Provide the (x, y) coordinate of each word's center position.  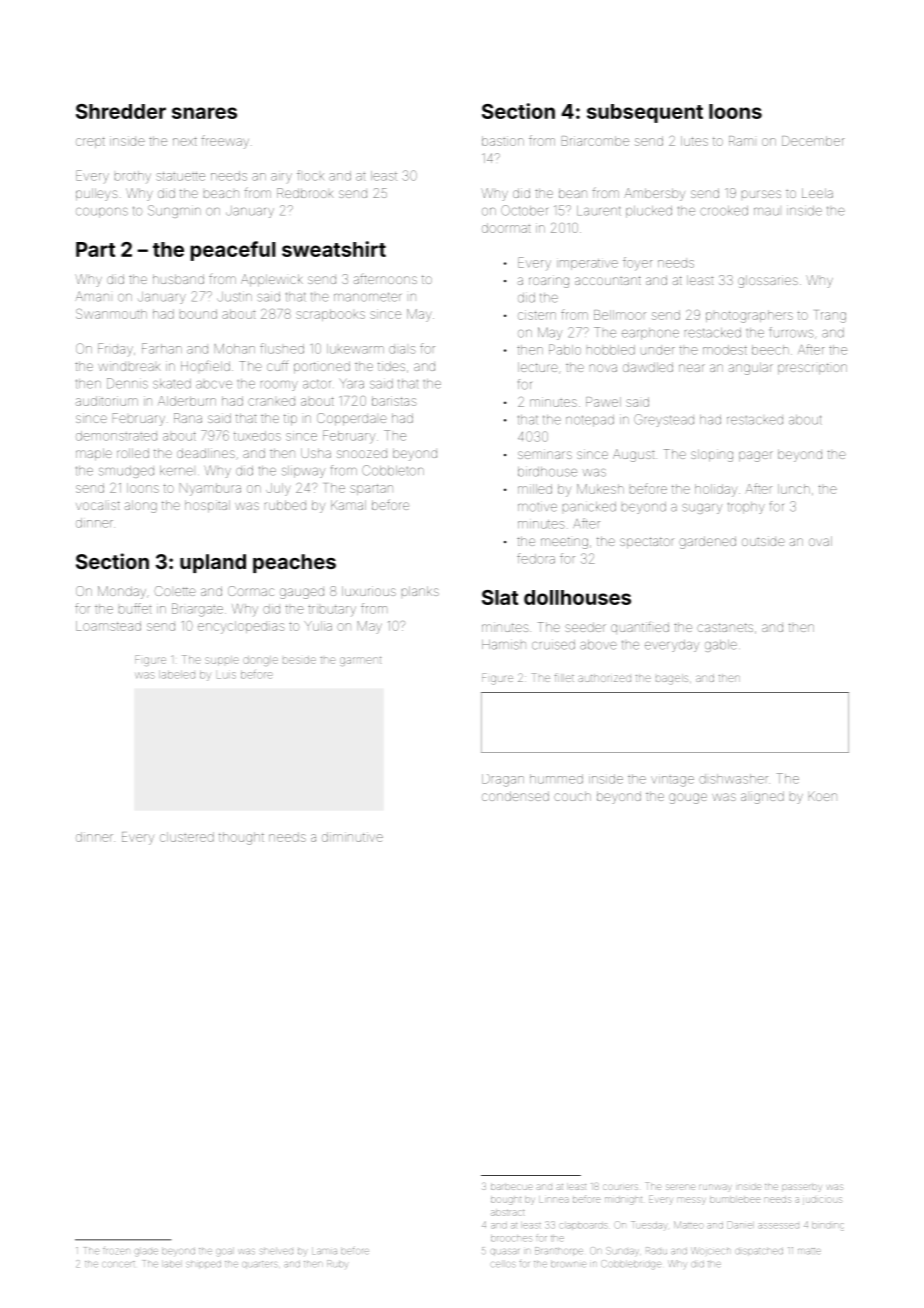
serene (680, 1187)
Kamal (348, 505)
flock (310, 175)
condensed (515, 796)
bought (506, 1201)
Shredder (121, 111)
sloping (712, 455)
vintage (672, 781)
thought (241, 838)
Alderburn (187, 401)
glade (146, 1252)
